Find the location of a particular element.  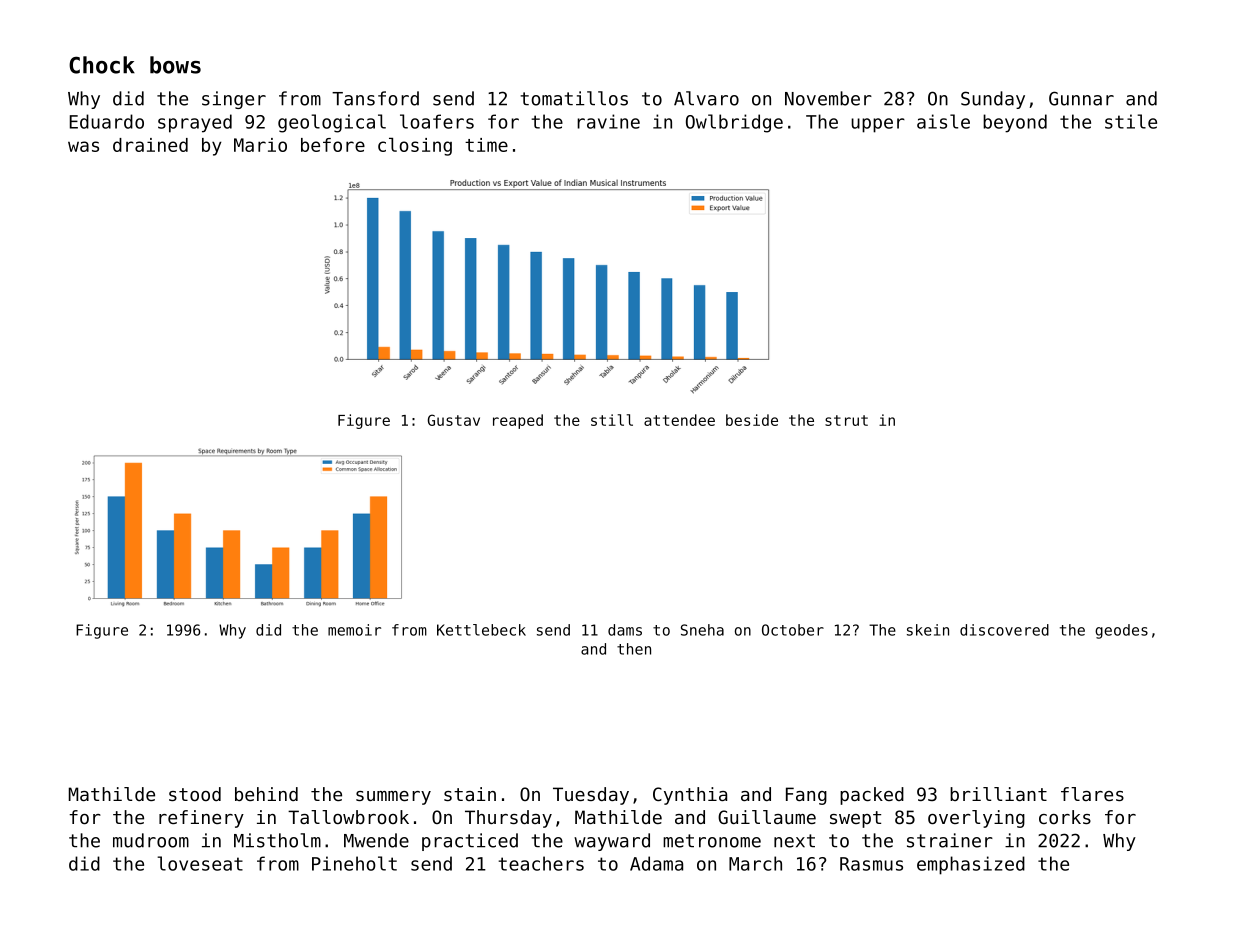

Owlbridge is located at coordinates (734, 123).
